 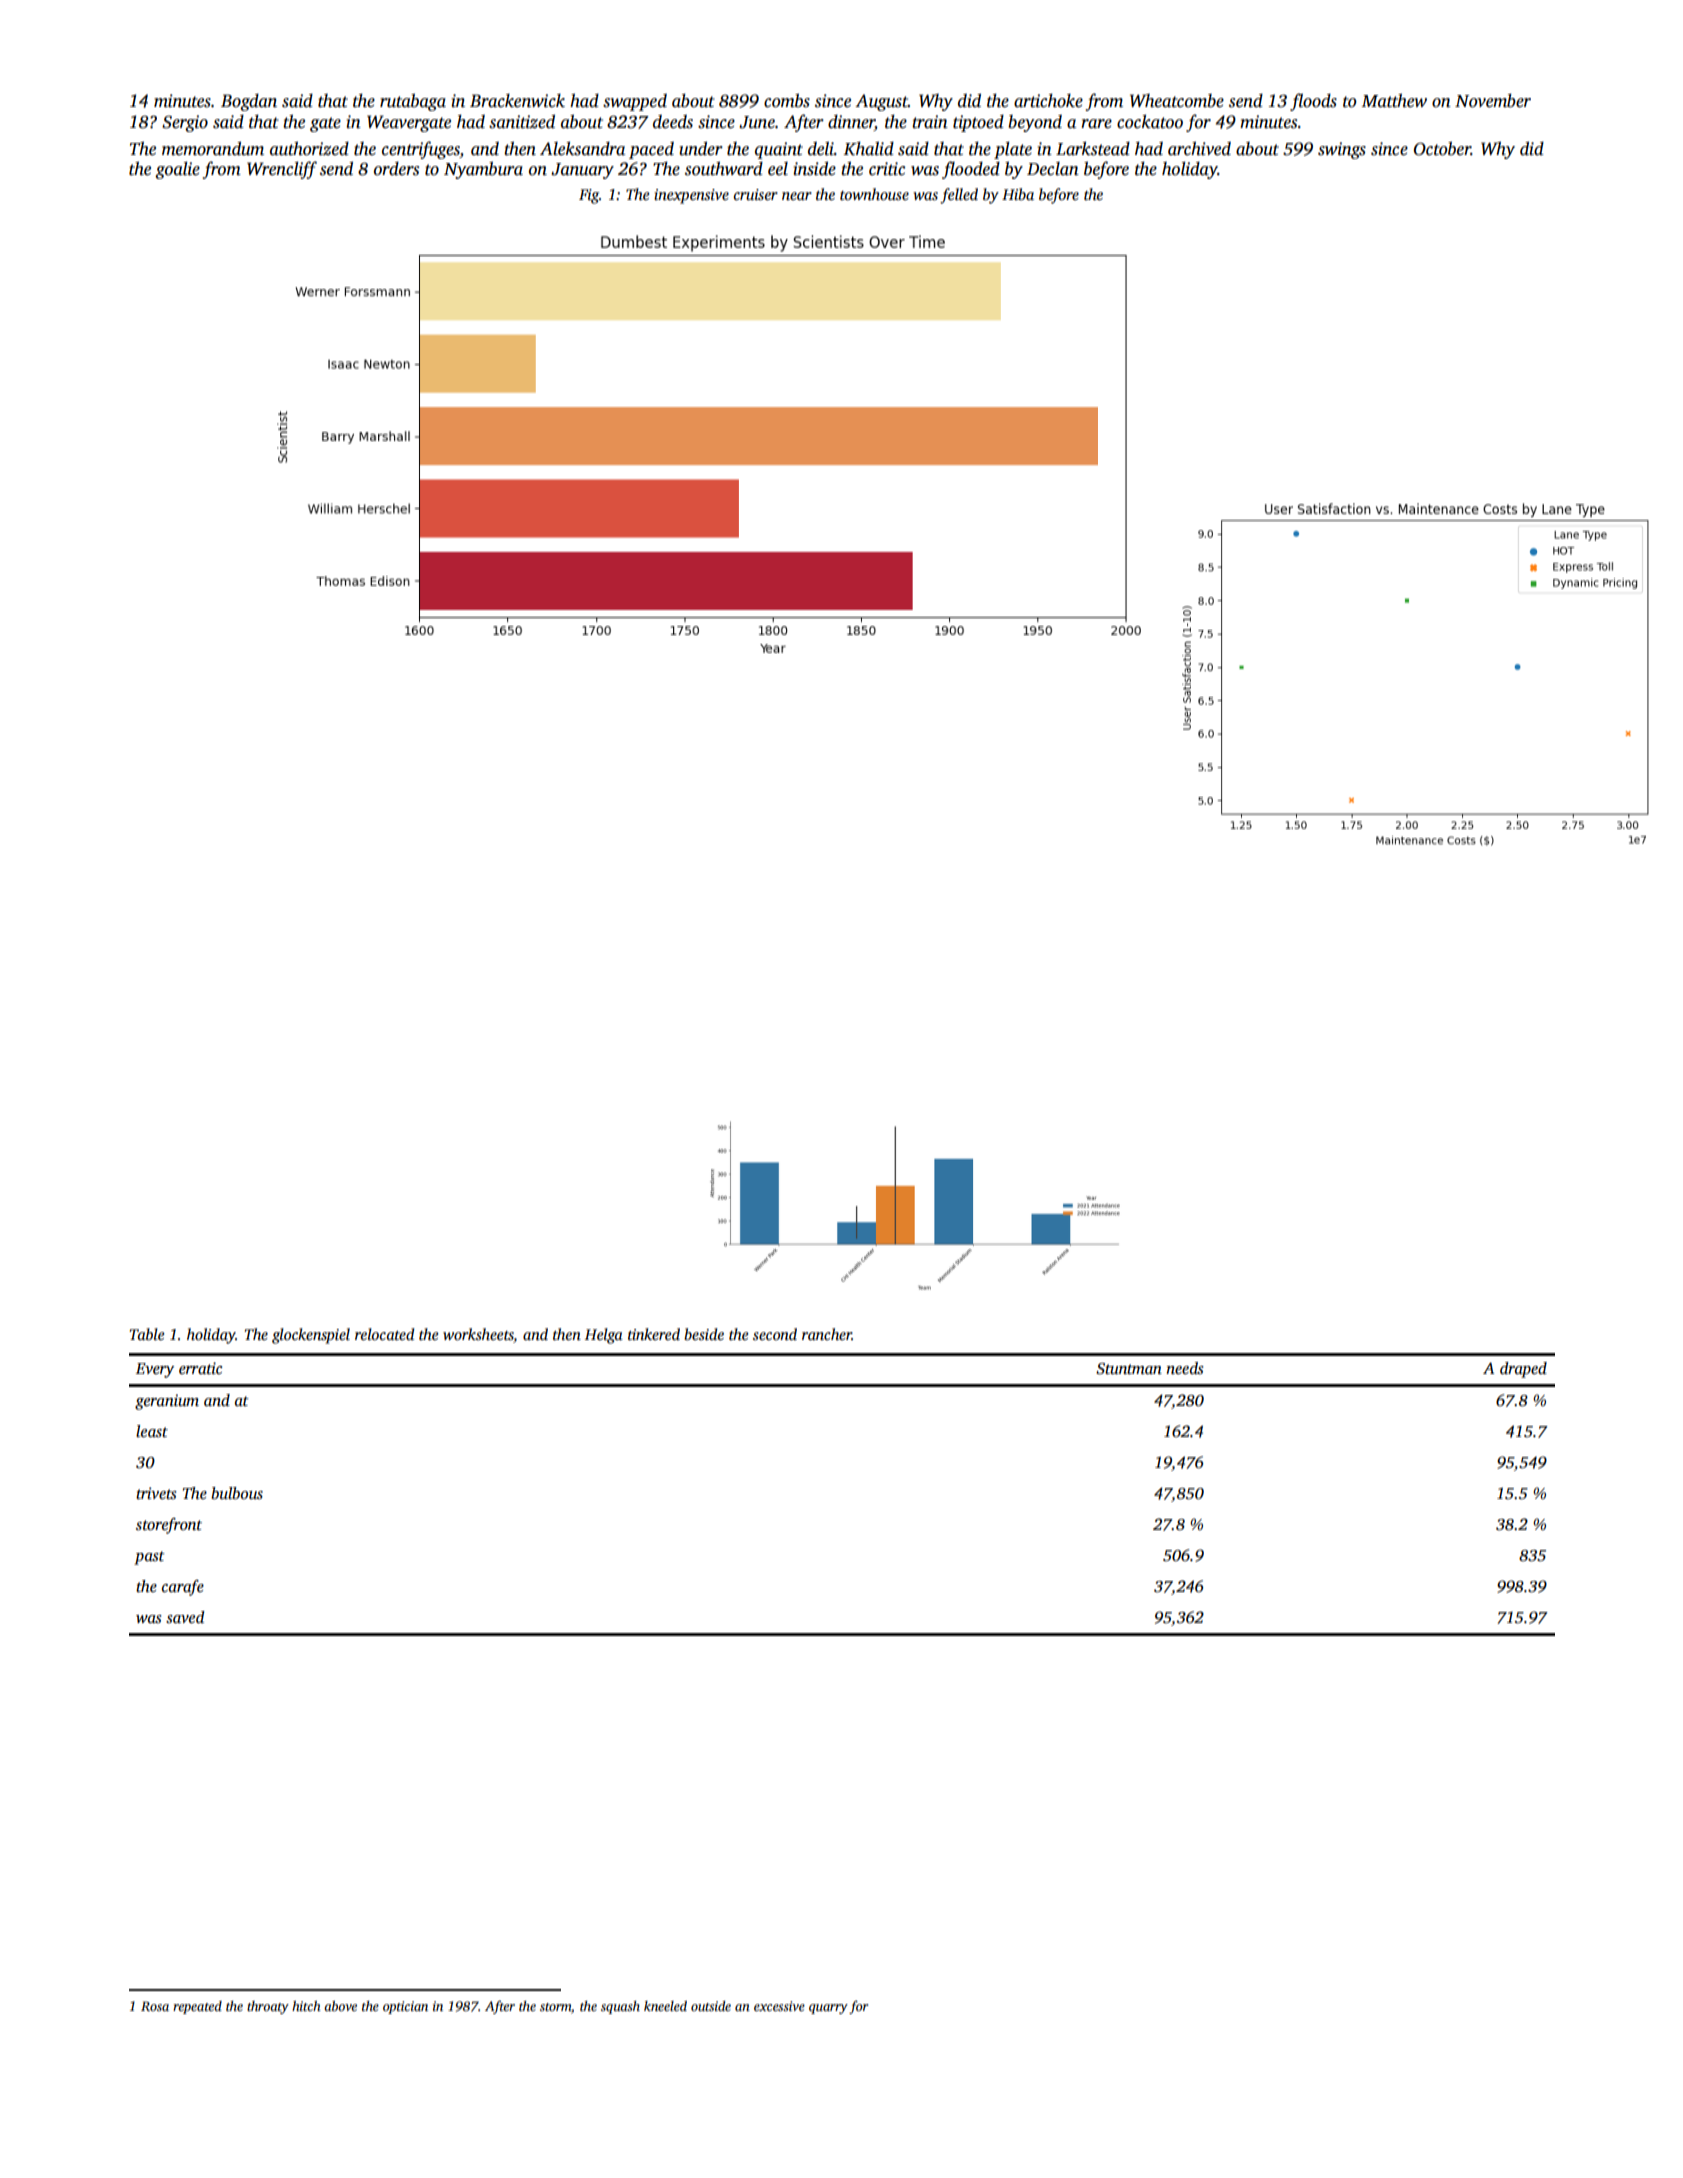 I want to click on draped, so click(x=1523, y=1370).
